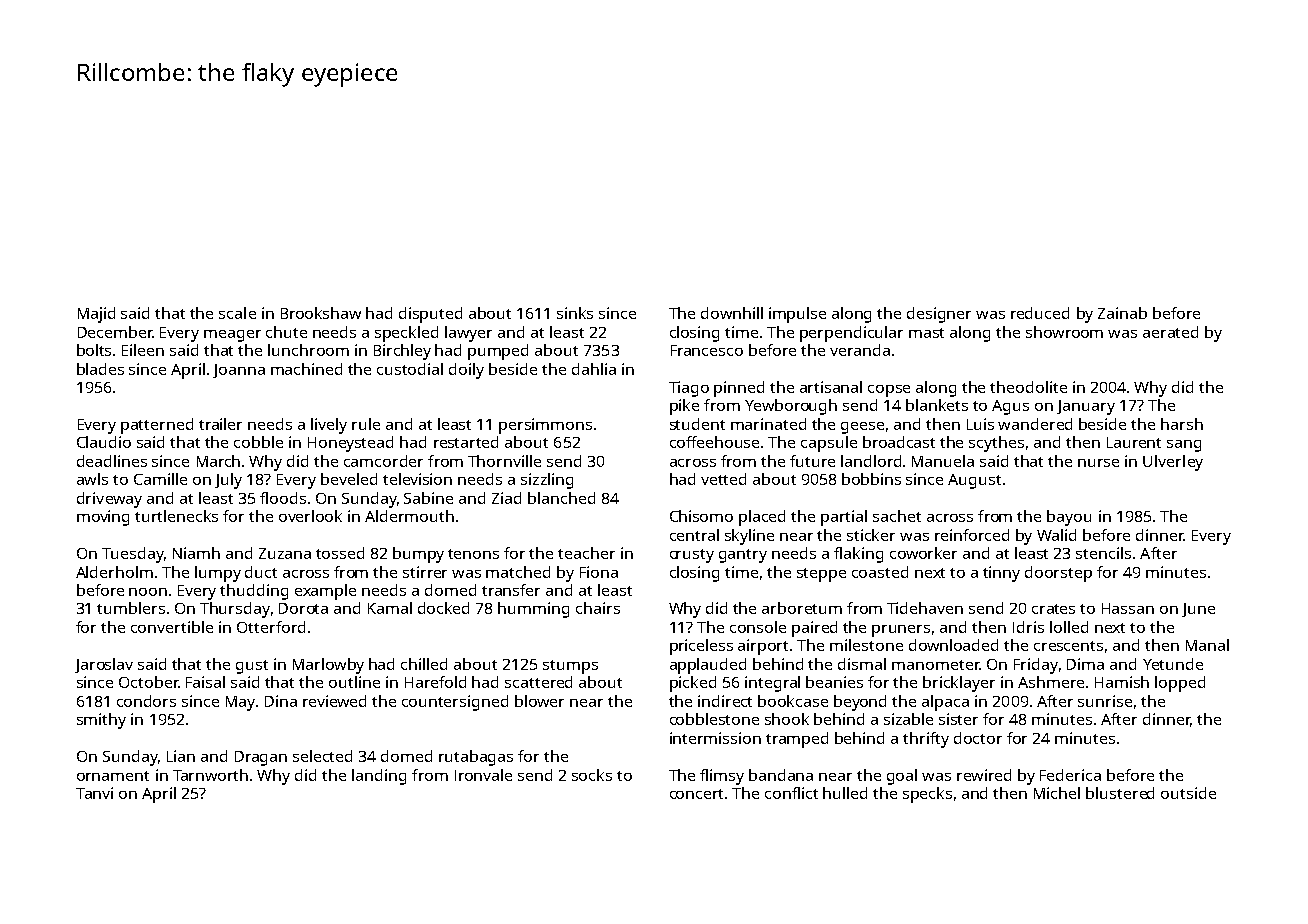 The height and width of the page is (924, 1308). Describe the element at coordinates (538, 682) in the page. I see `scattered` at that location.
